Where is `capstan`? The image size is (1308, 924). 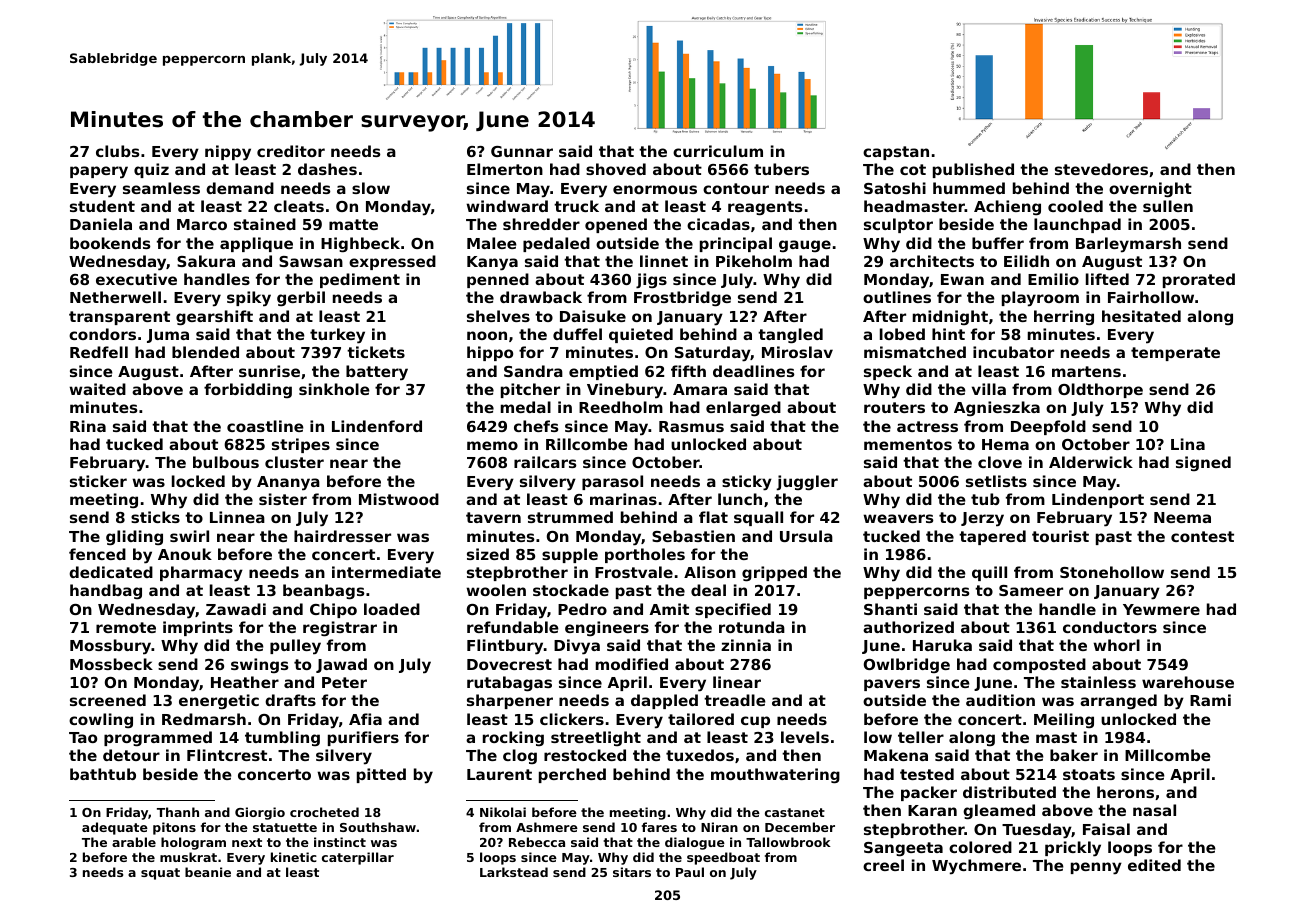
capstan is located at coordinates (896, 153).
